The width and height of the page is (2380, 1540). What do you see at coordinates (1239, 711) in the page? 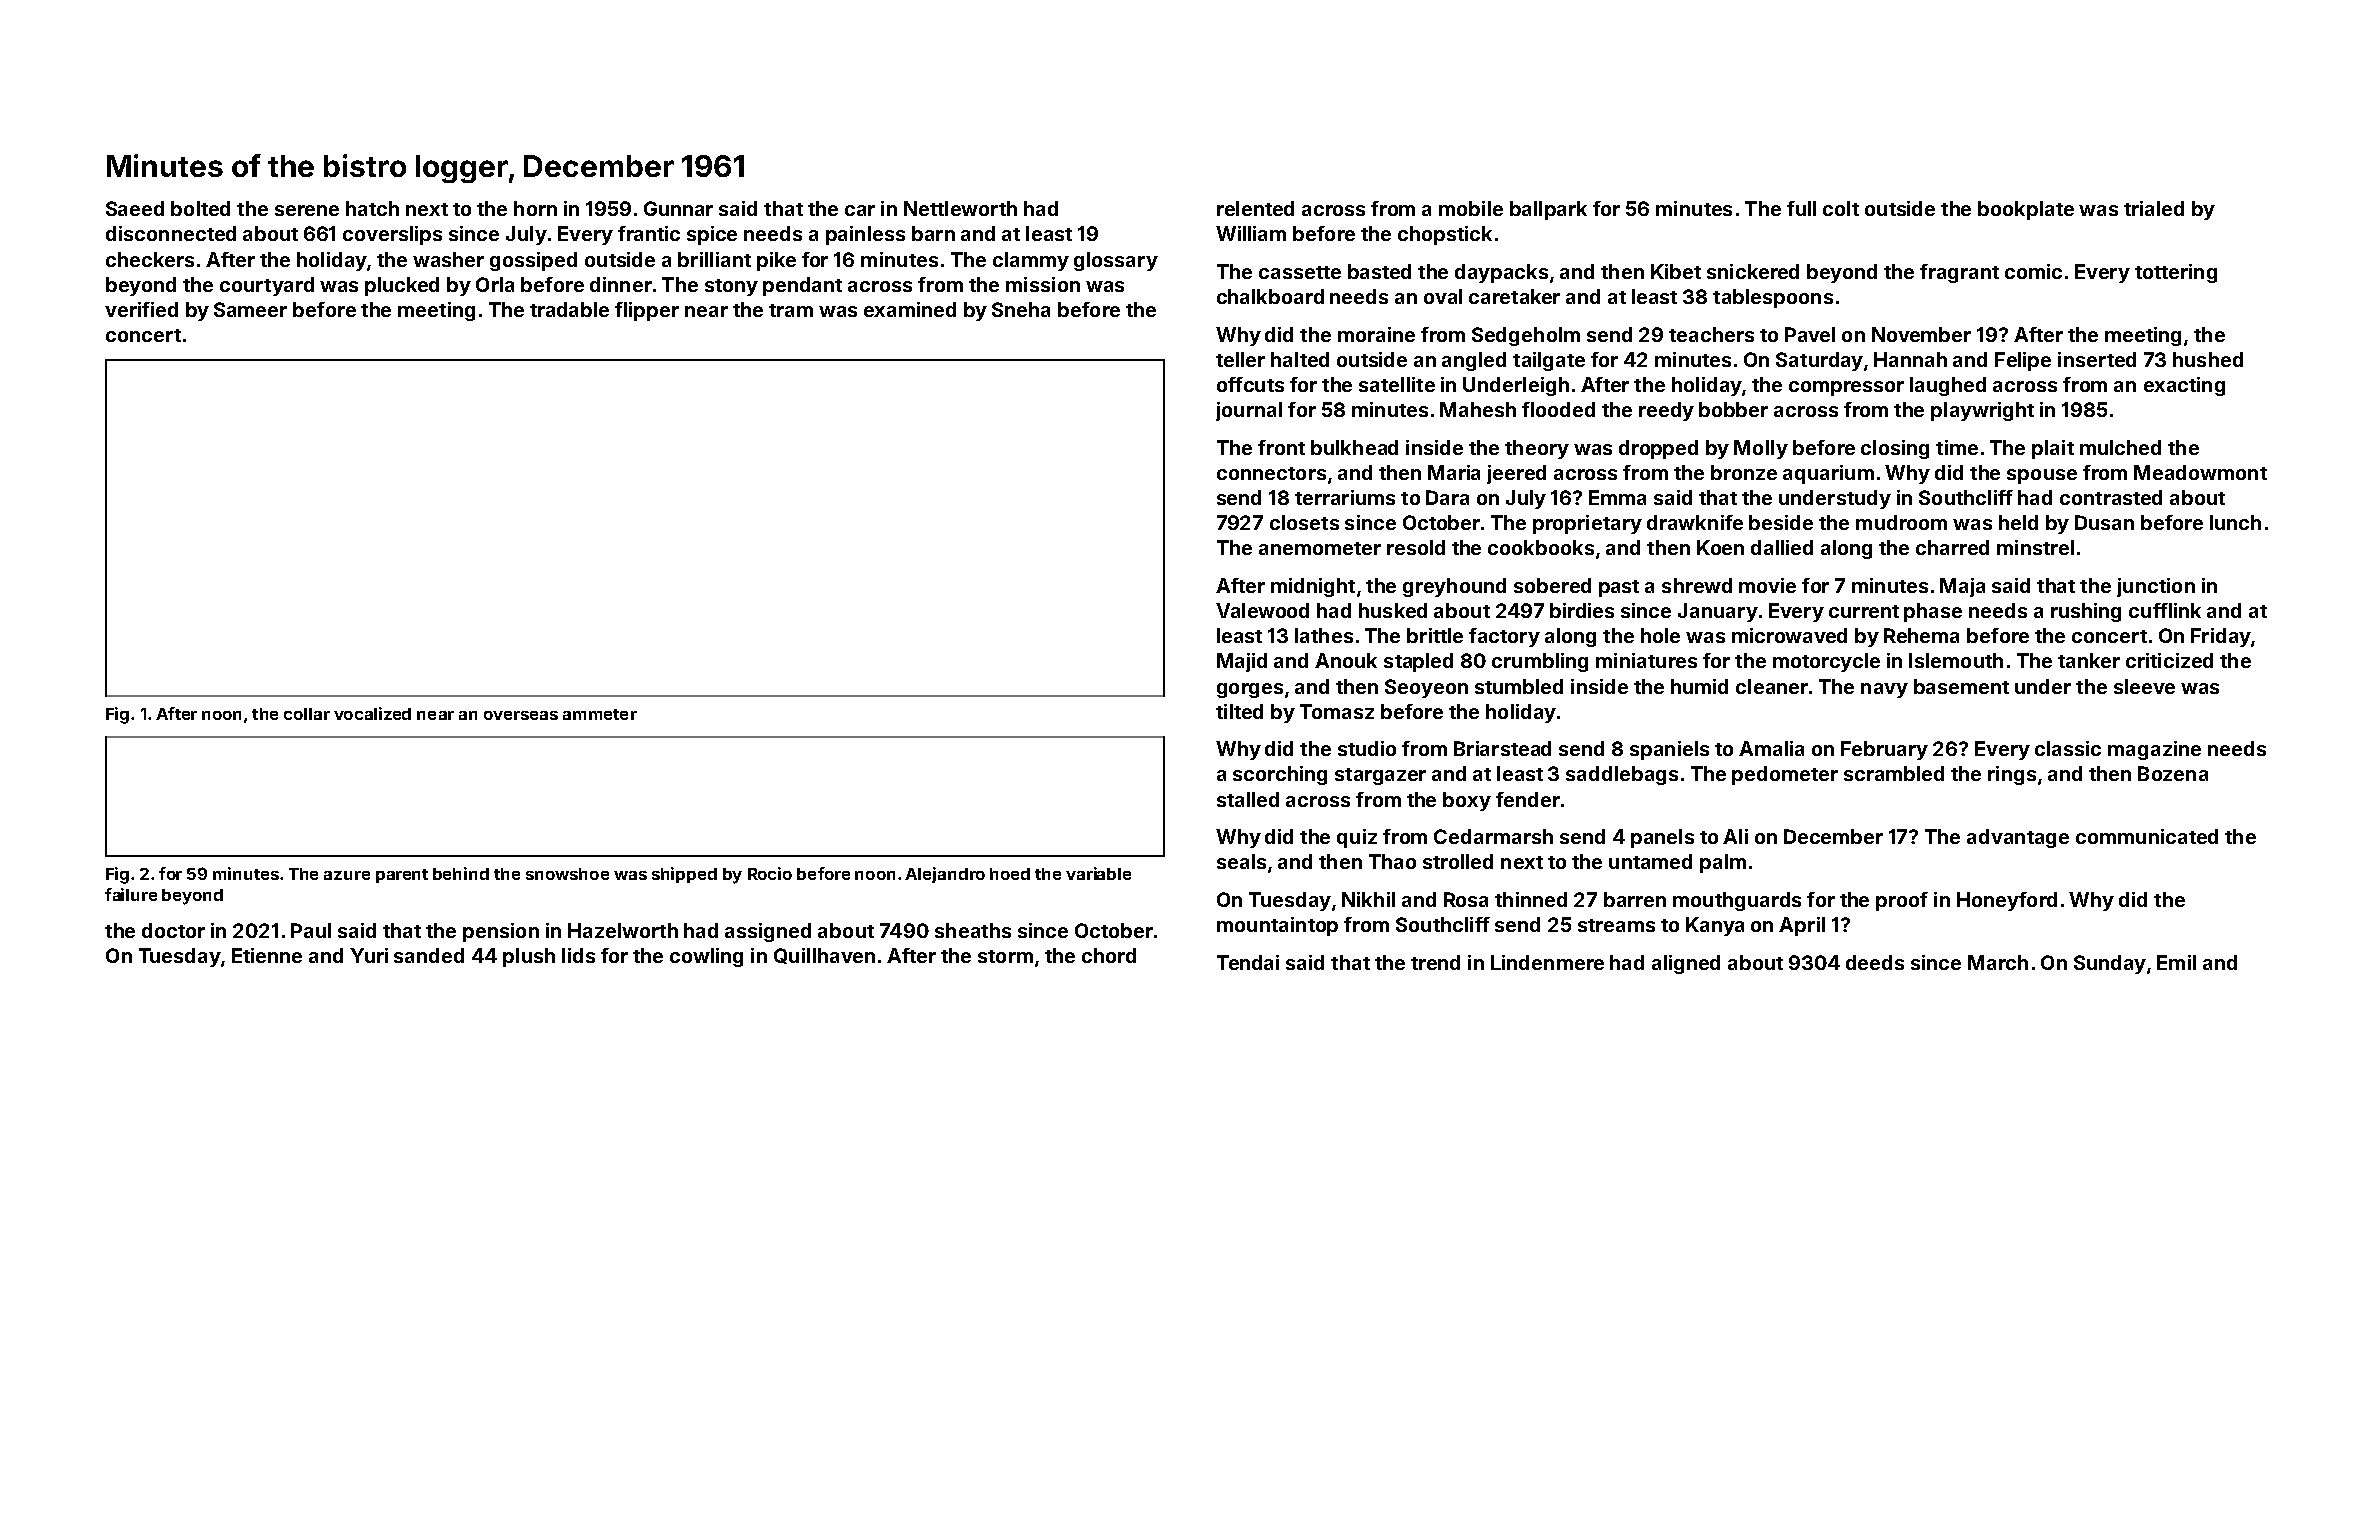
I see `tilted` at bounding box center [1239, 711].
